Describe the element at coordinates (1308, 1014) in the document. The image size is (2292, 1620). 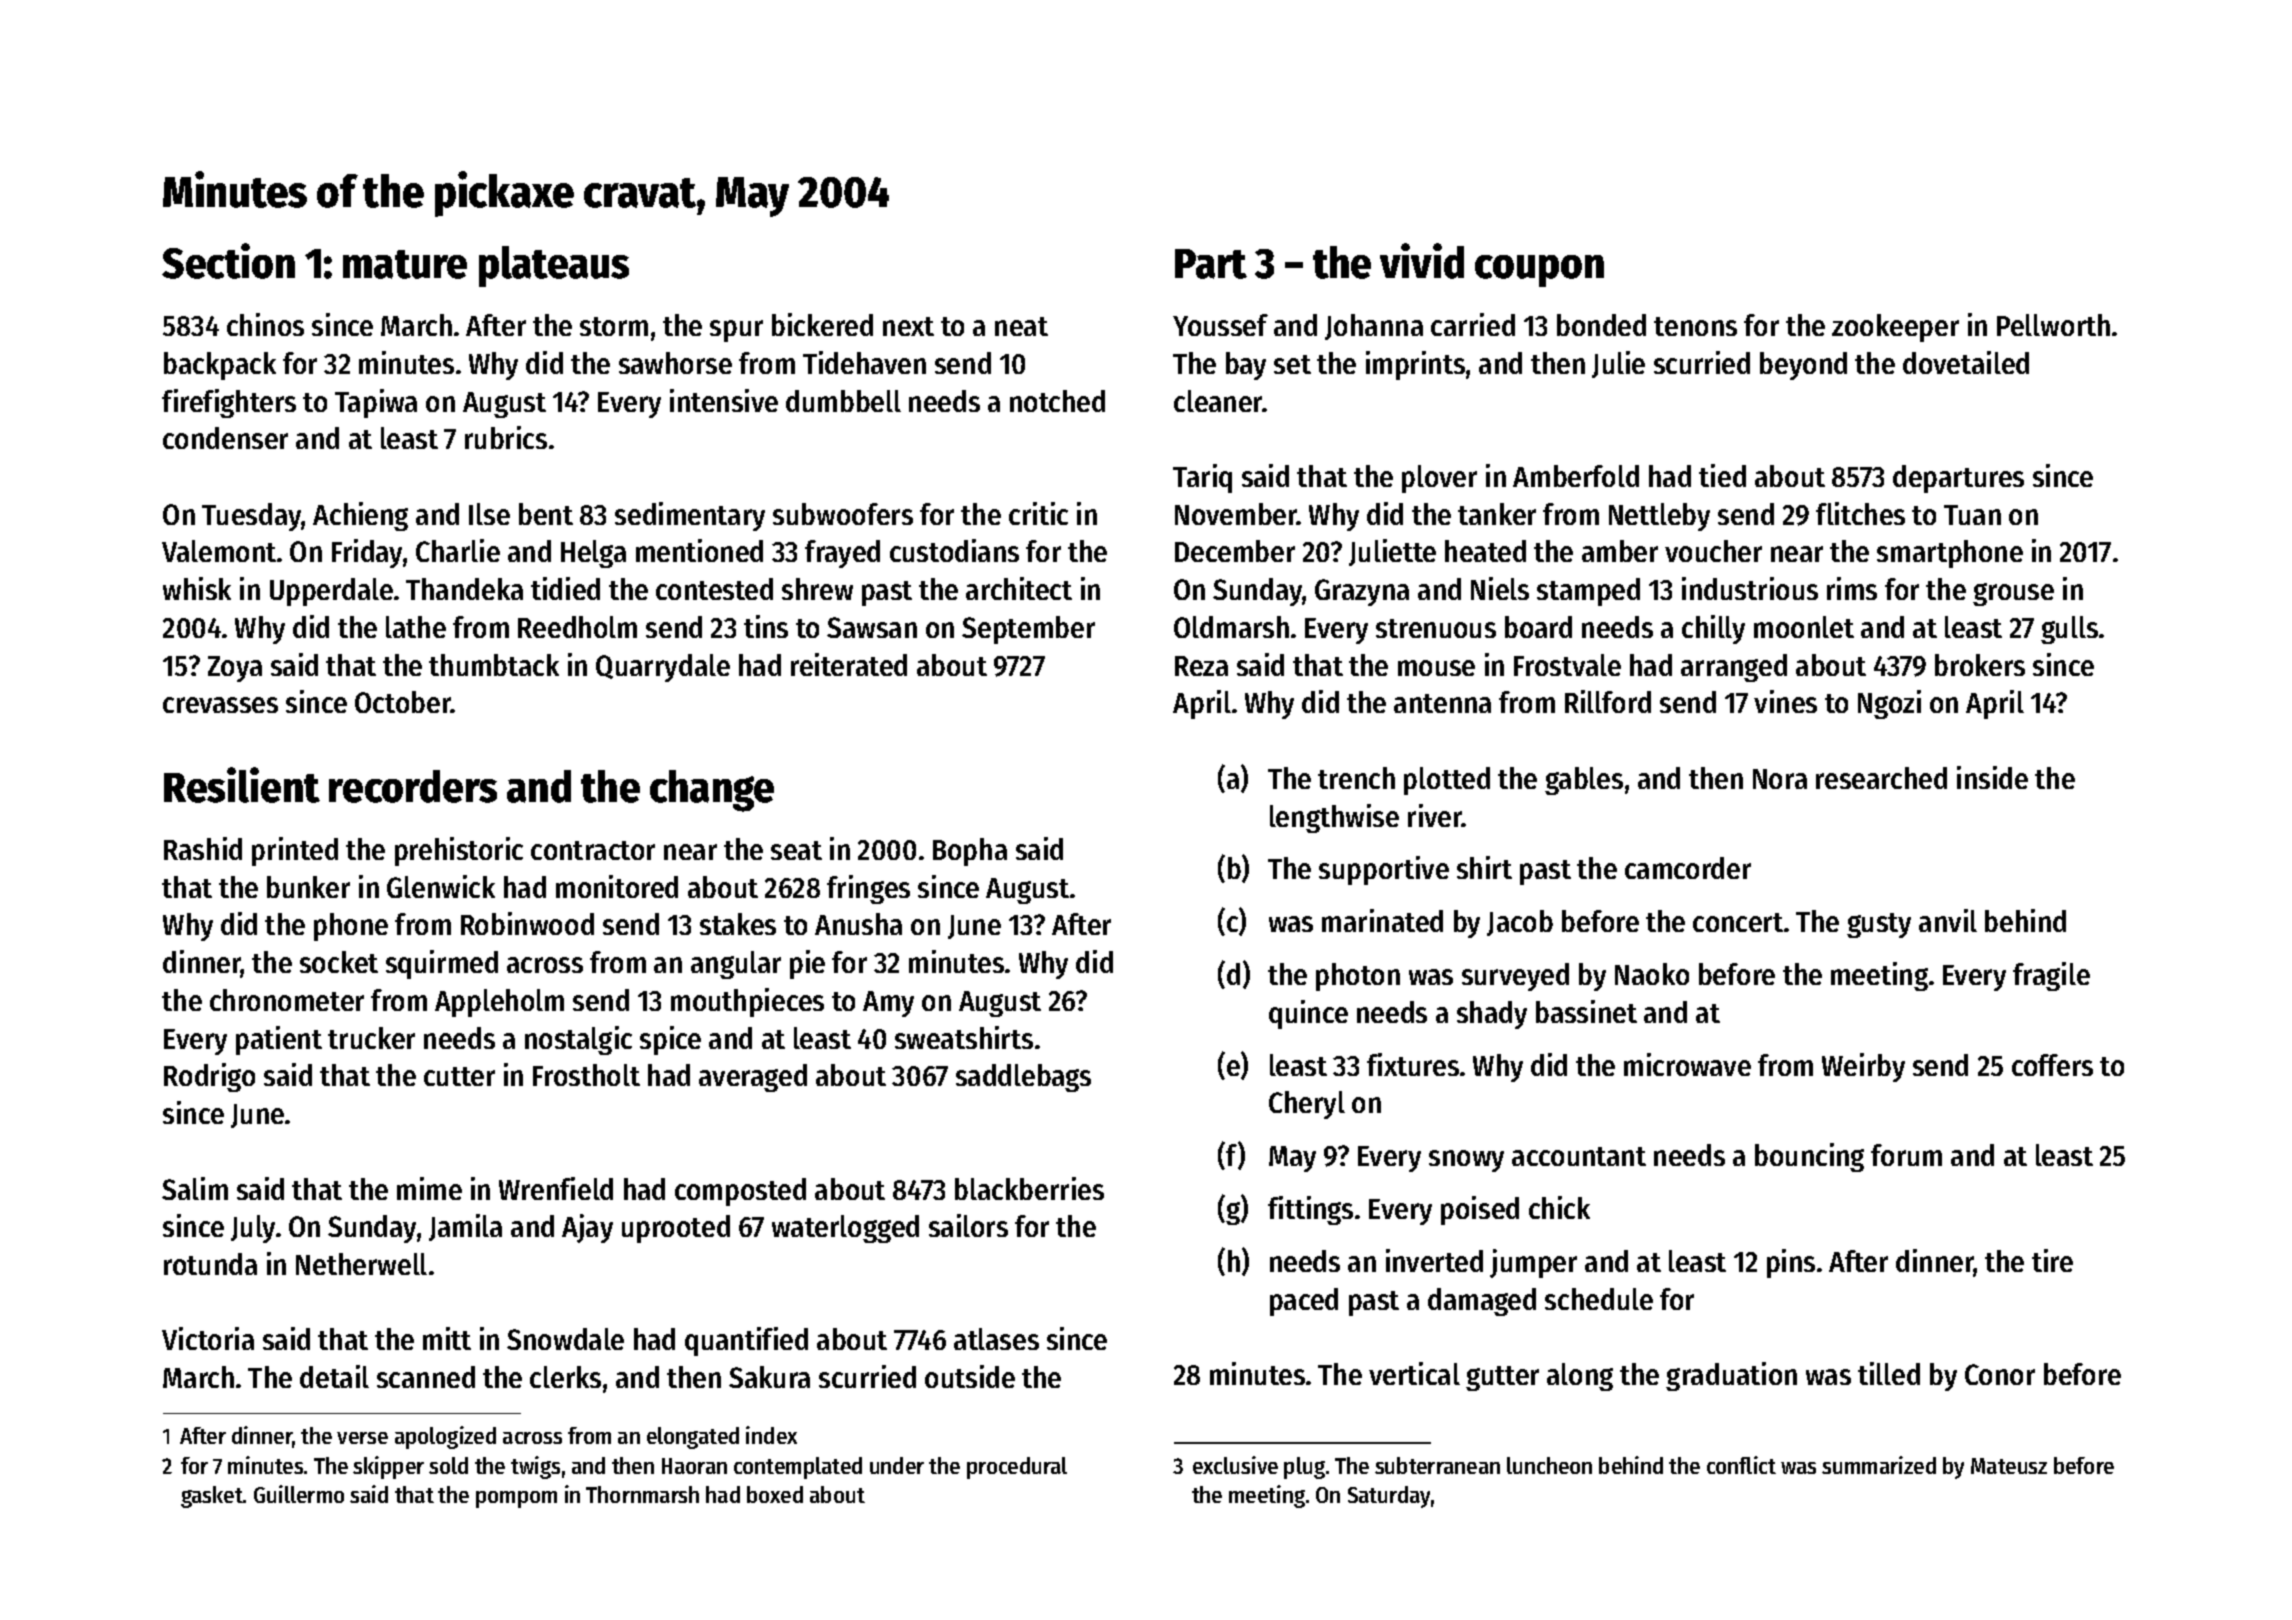
I see `quince` at that location.
